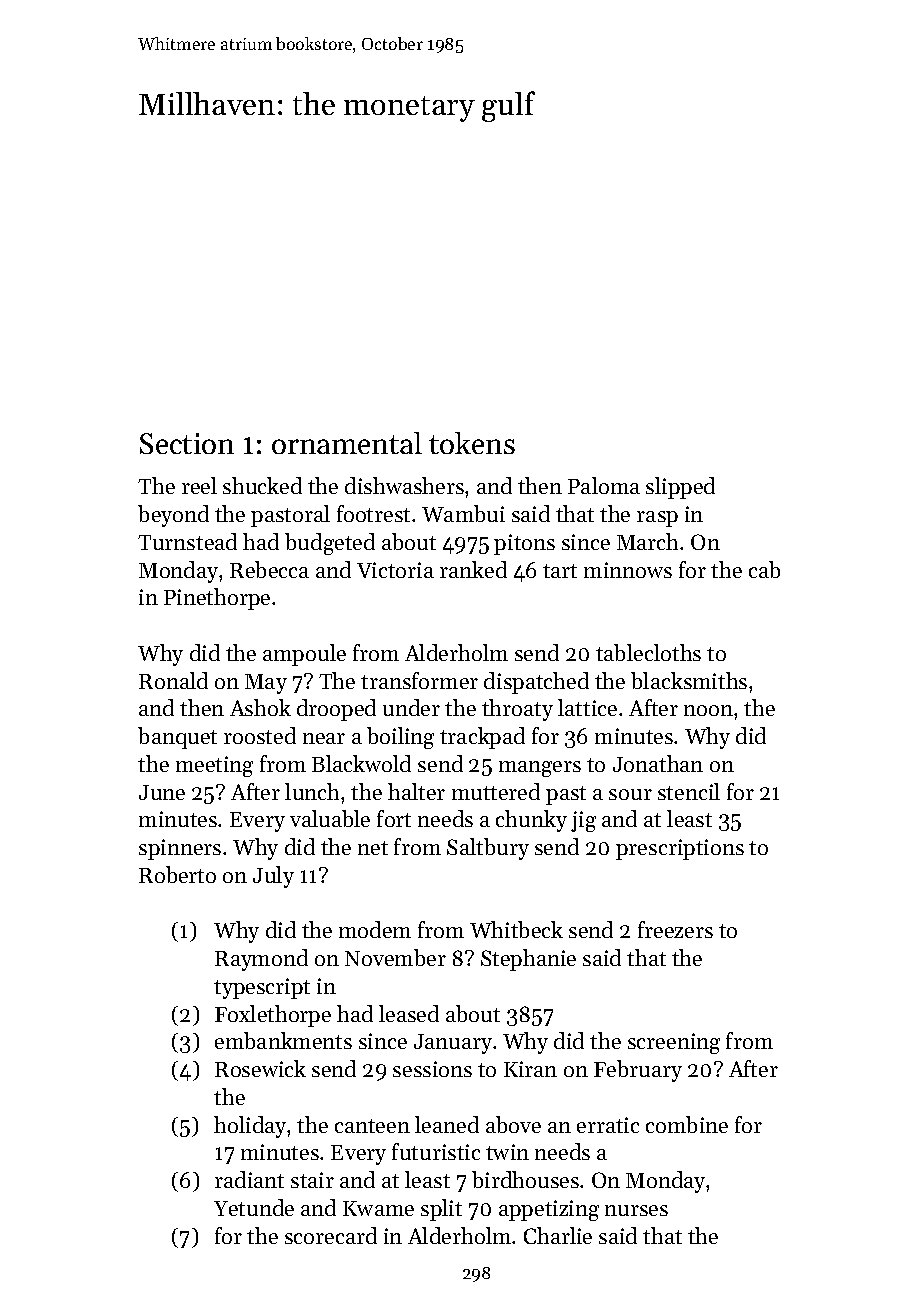  I want to click on tart, so click(560, 571).
